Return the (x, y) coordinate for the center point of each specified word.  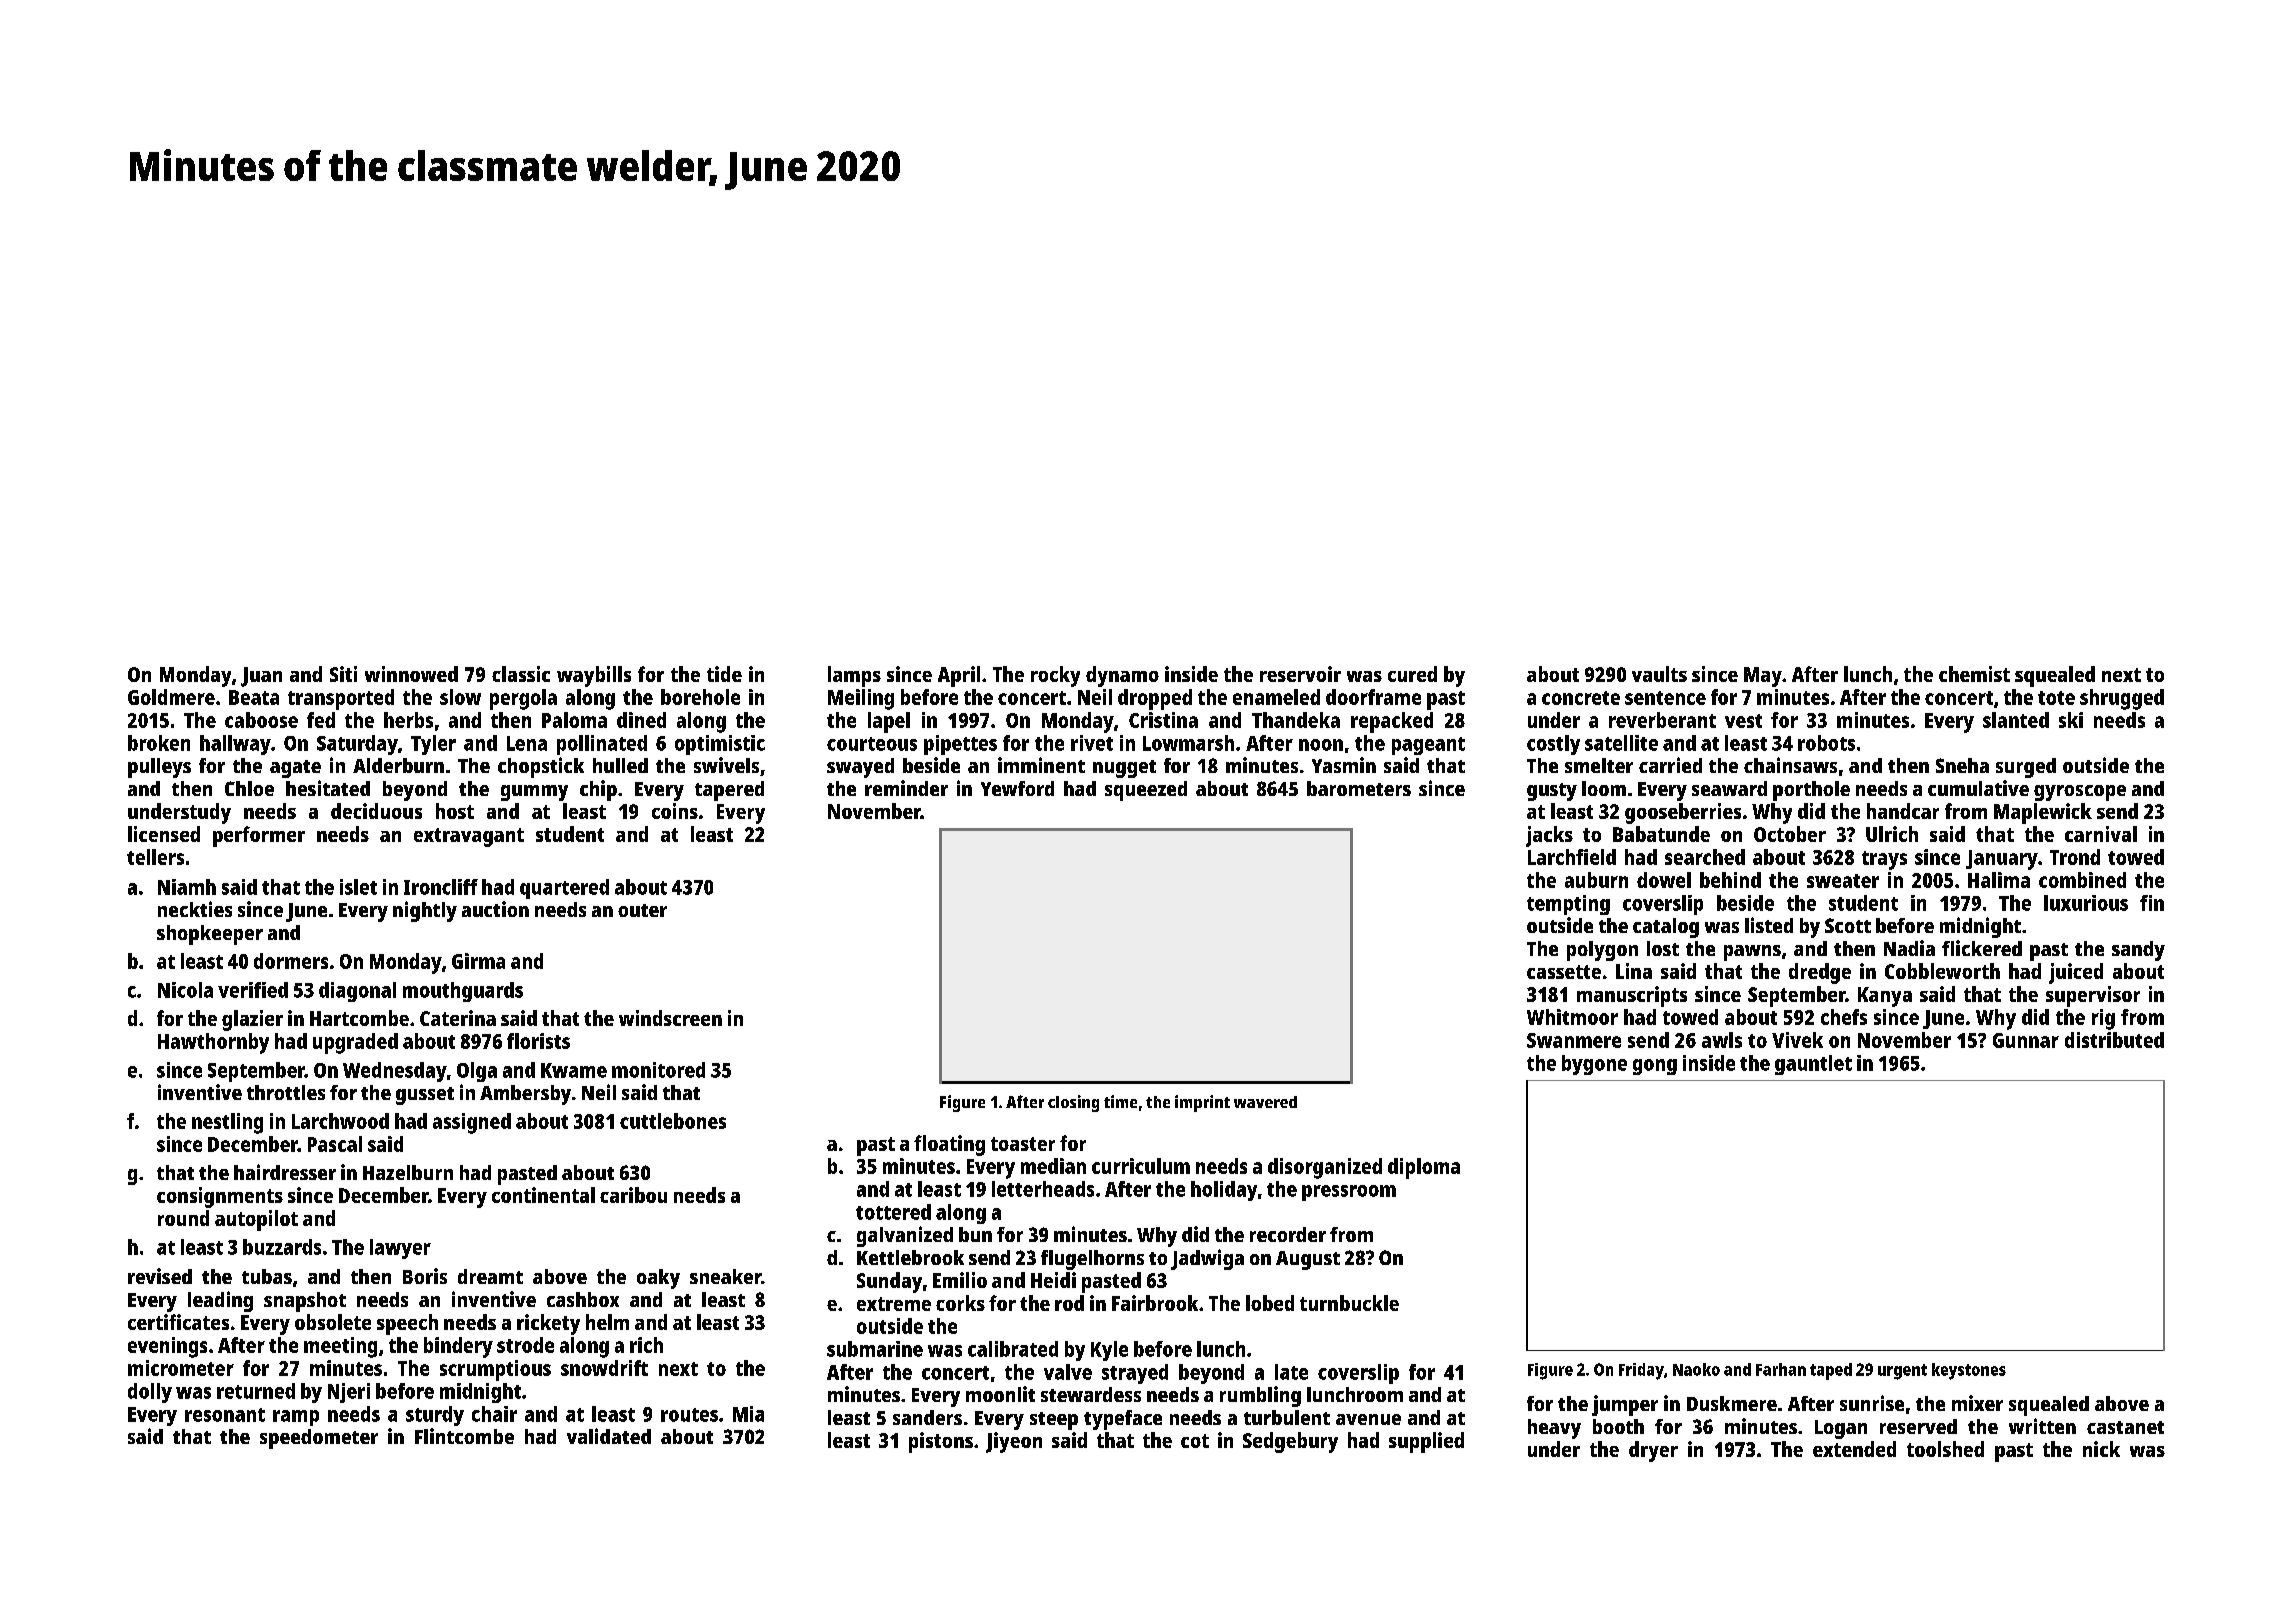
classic (521, 674)
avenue (1368, 1419)
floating (949, 1145)
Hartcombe (359, 1018)
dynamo (1122, 676)
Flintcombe (464, 1436)
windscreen (670, 1018)
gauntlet (1813, 1065)
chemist (1974, 674)
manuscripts (1632, 996)
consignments (220, 1197)
